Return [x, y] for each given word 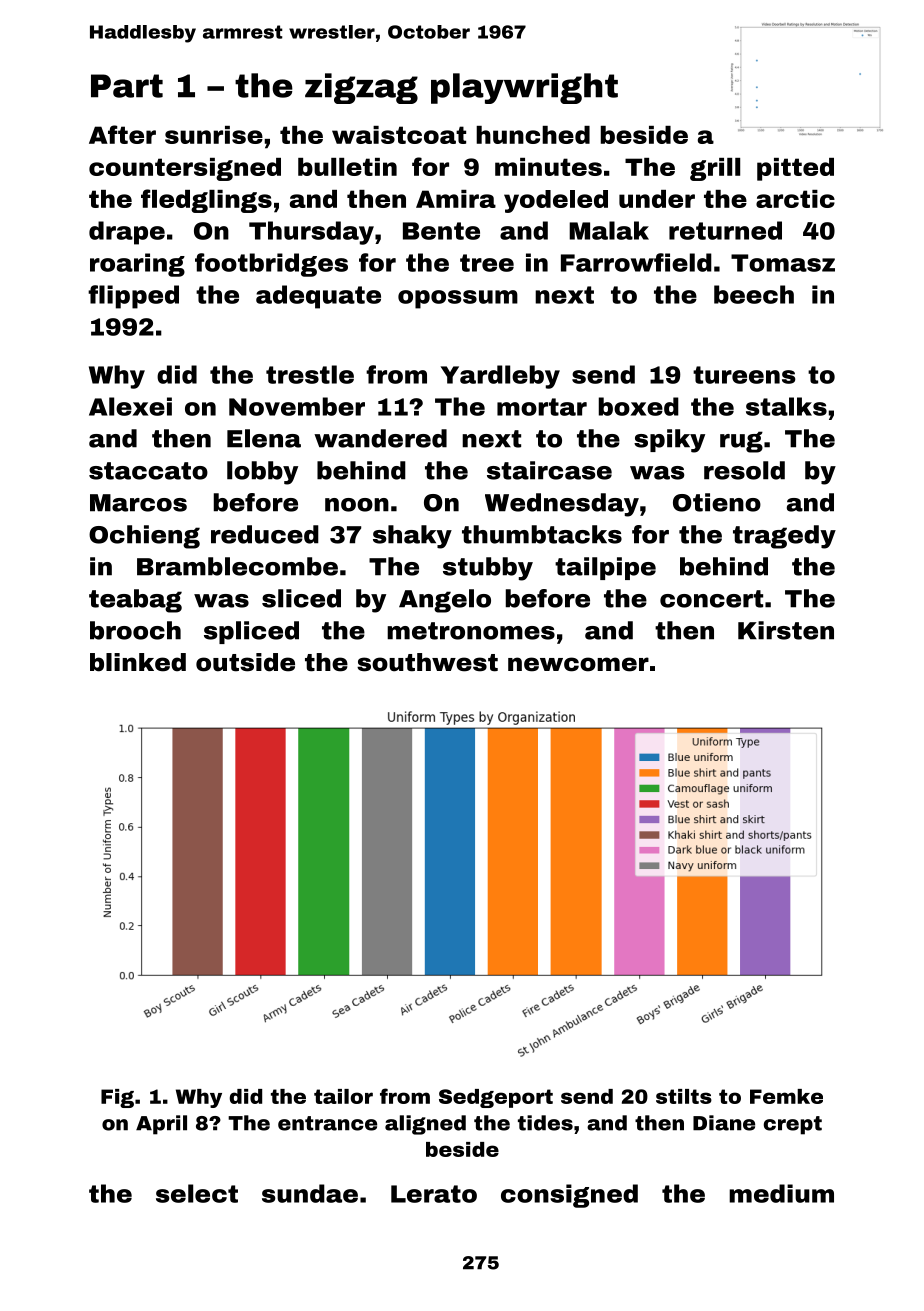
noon [357, 505]
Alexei [130, 406]
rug [741, 442]
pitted [795, 169]
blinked [138, 662]
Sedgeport [496, 1098]
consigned [569, 1196]
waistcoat [399, 135]
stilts [684, 1096]
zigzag [361, 88]
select [197, 1193]
